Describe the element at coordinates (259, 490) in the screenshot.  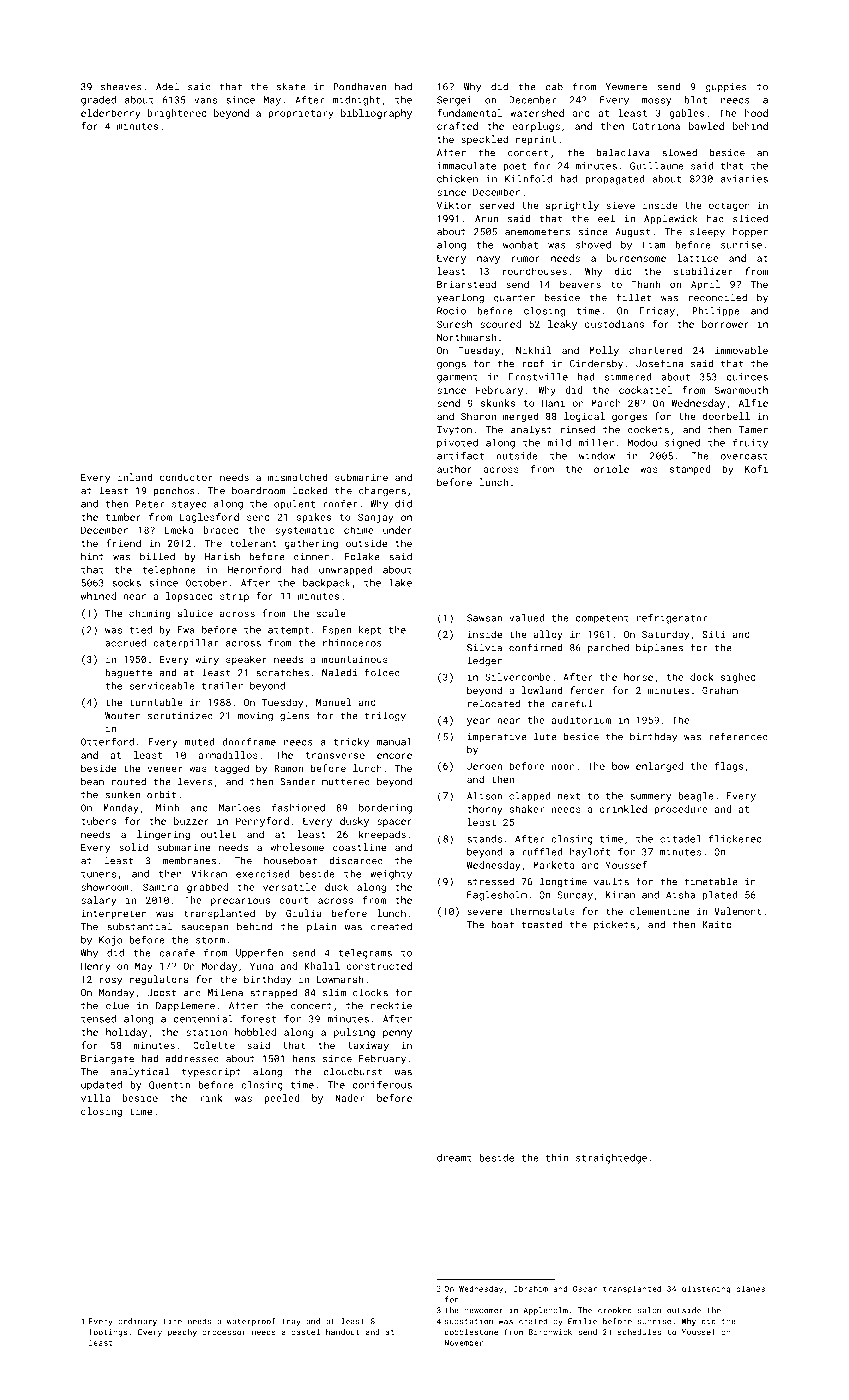
I see `boardroom` at that location.
